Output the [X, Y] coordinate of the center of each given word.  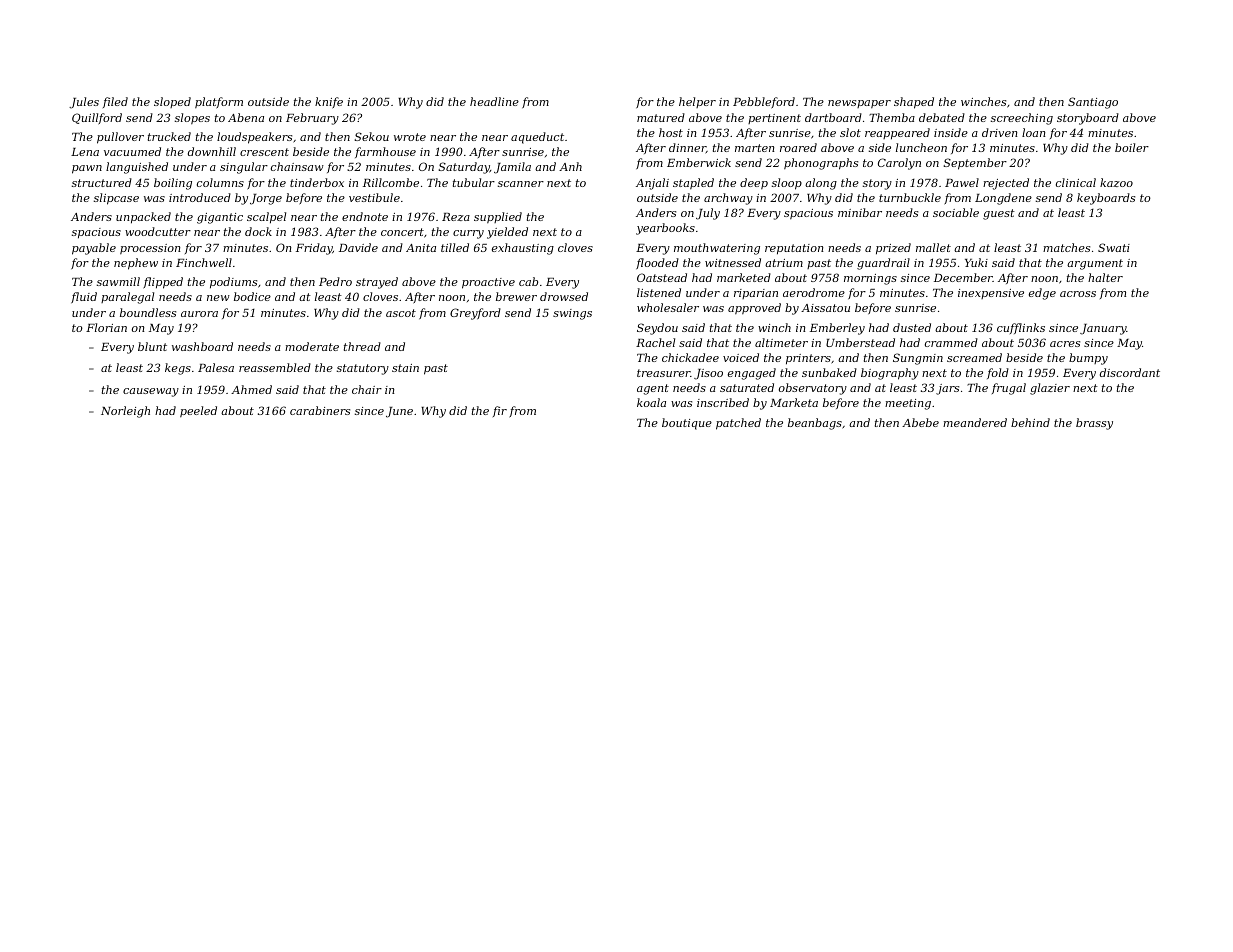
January [1103, 329]
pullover [120, 138]
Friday [314, 249]
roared [798, 147]
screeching [1022, 119]
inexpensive [991, 294]
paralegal [127, 298]
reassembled [275, 367]
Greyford [475, 314]
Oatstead [662, 277]
